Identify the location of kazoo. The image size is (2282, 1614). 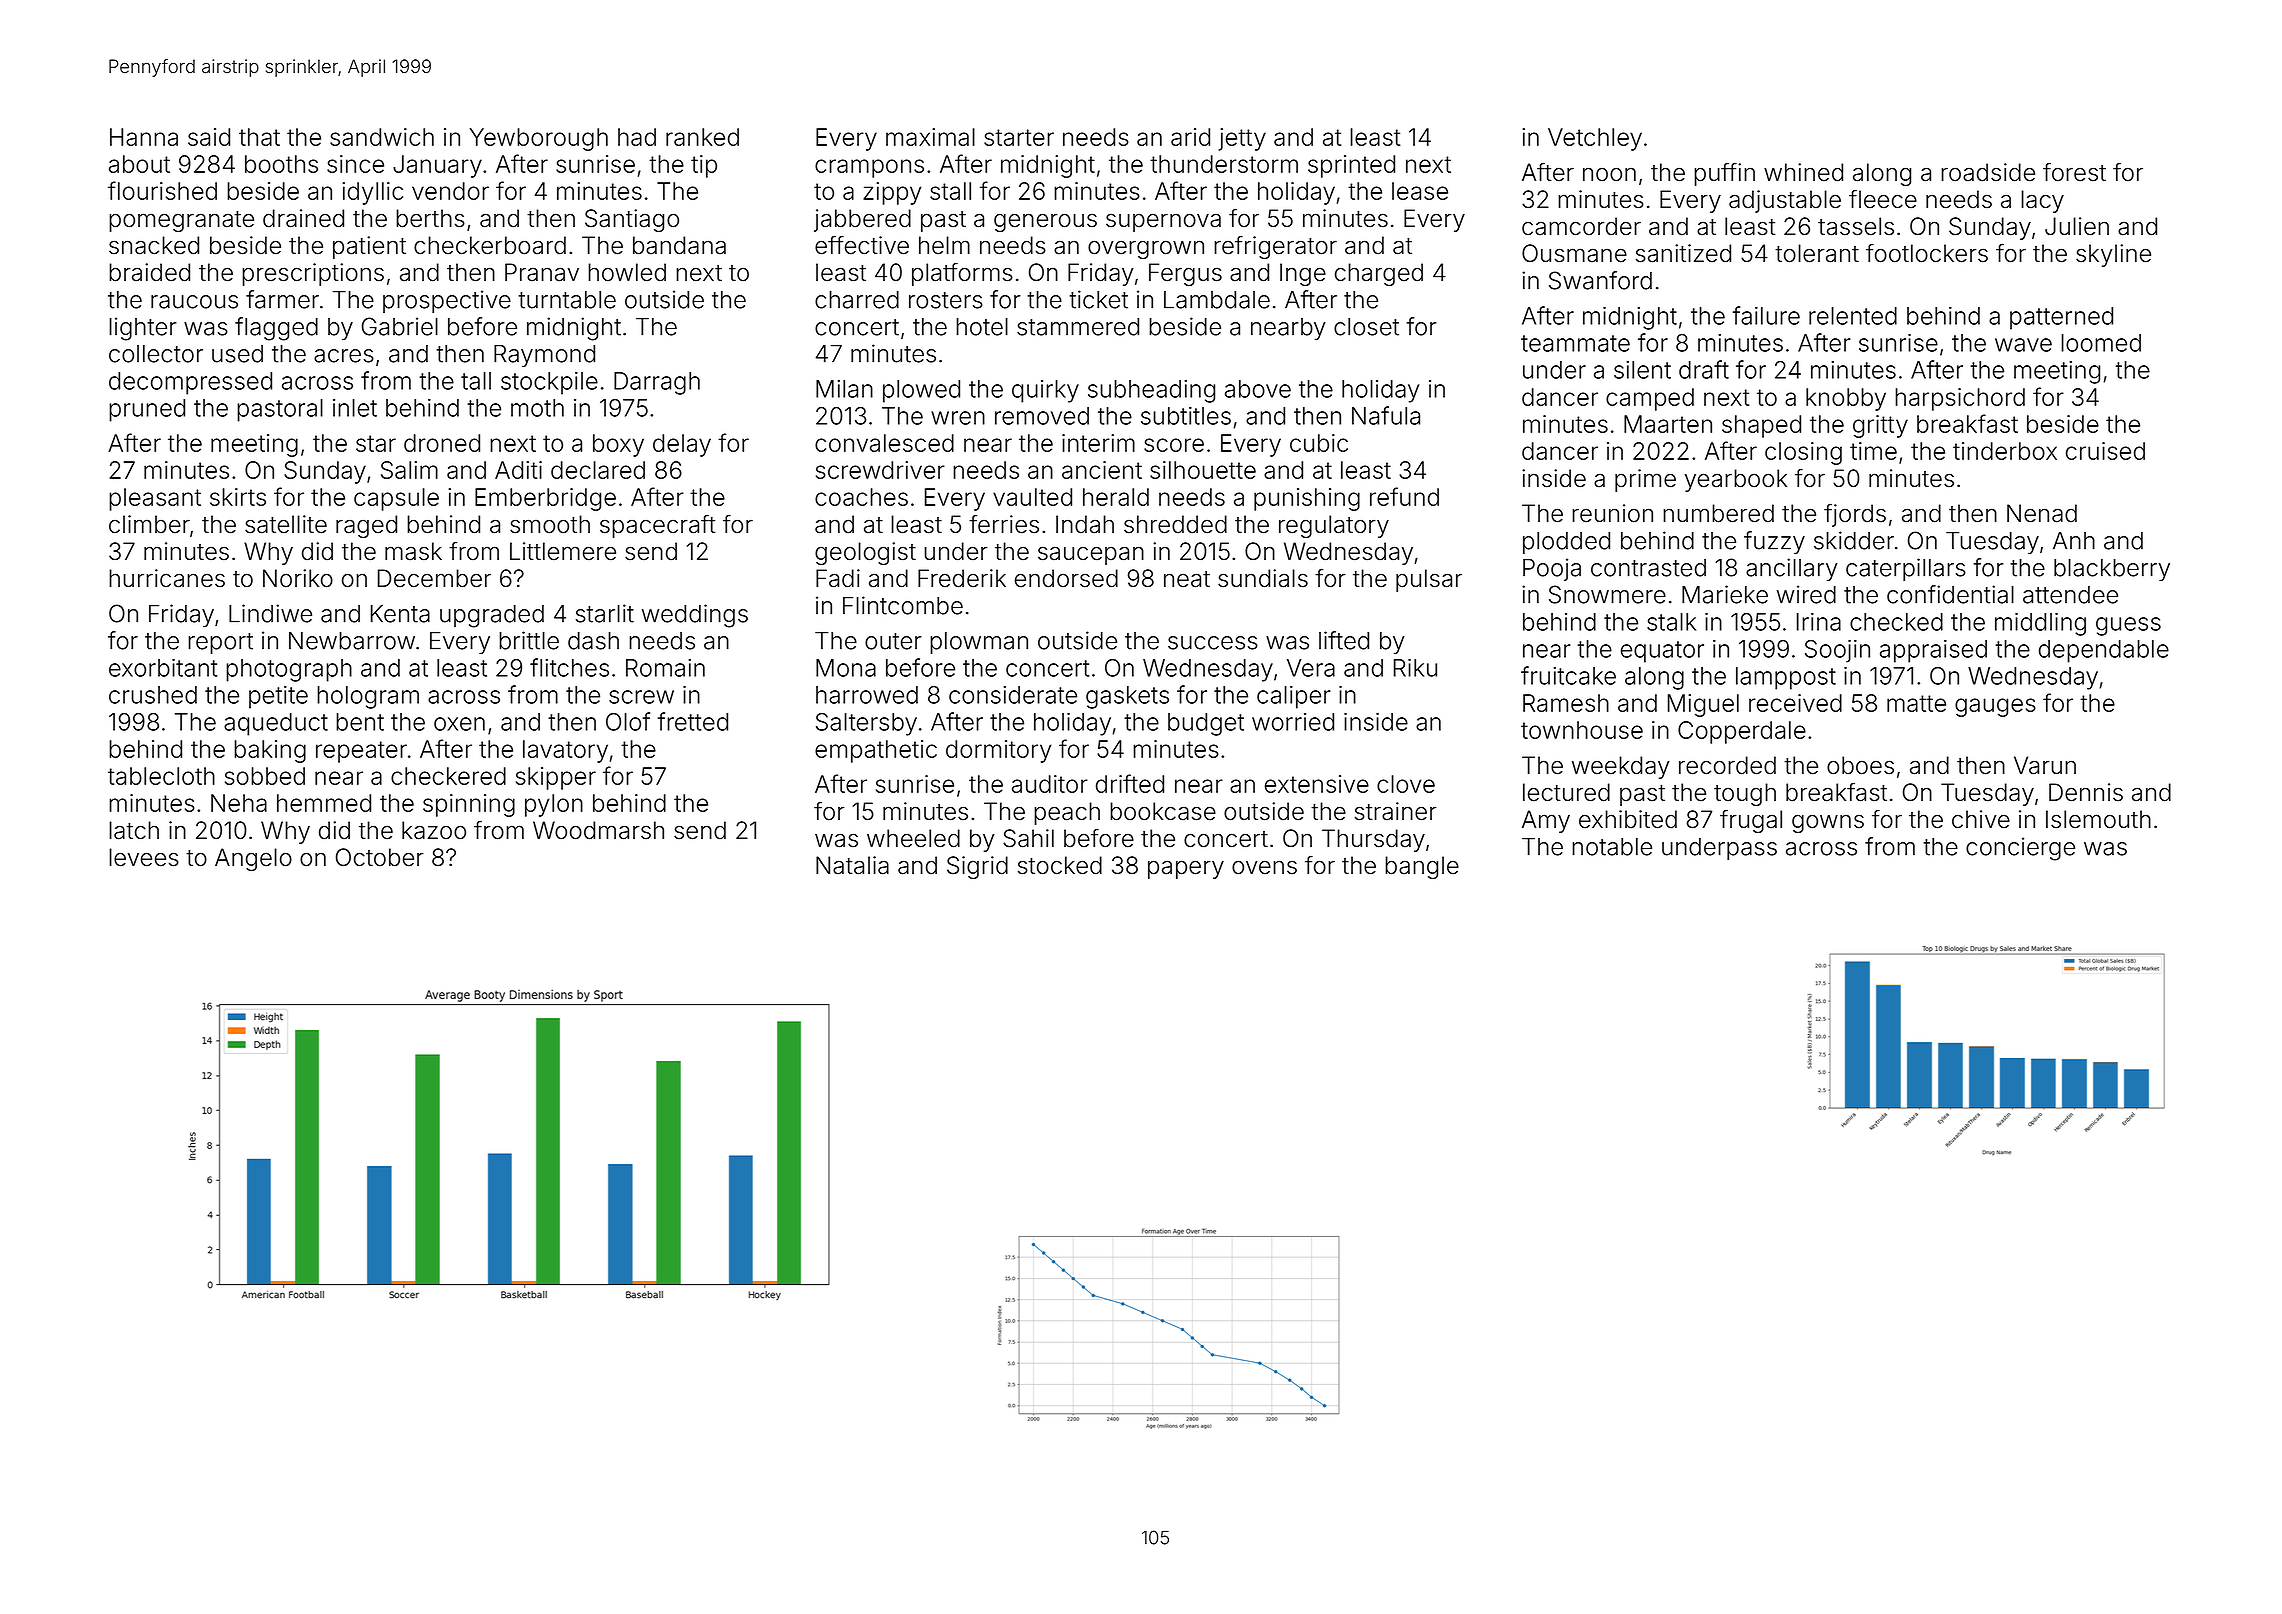
(434, 830).
